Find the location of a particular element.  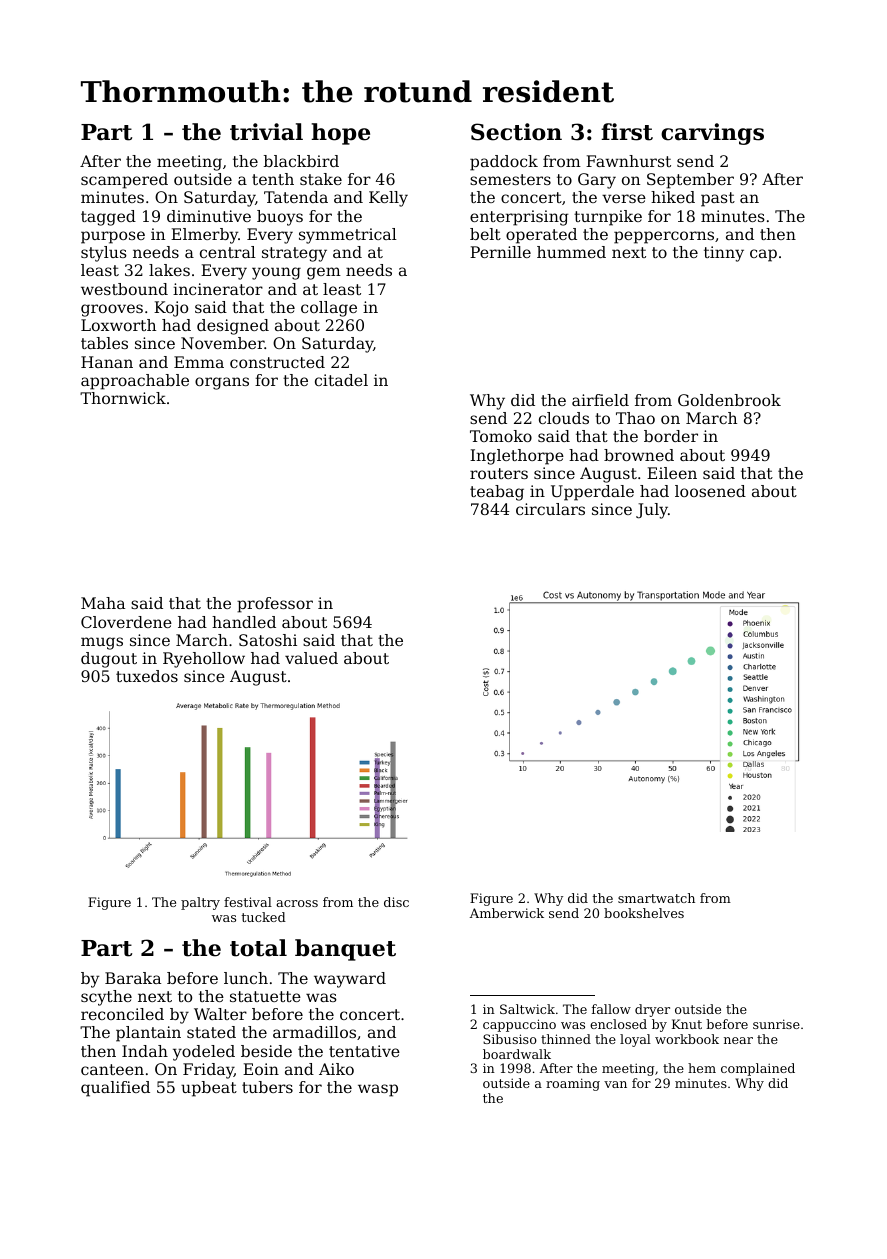

valued is located at coordinates (311, 658).
